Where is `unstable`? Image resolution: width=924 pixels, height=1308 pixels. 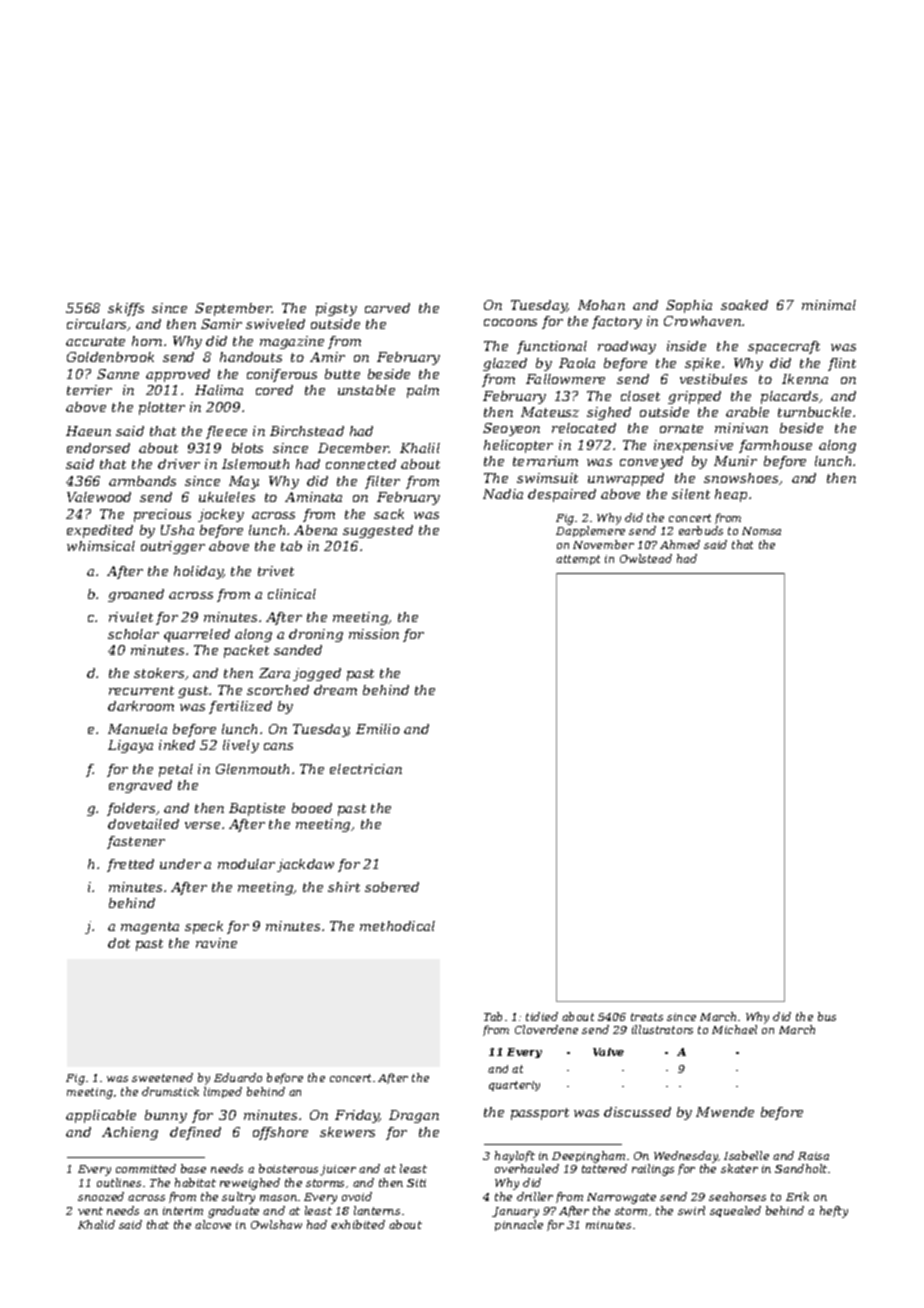
unstable is located at coordinates (366, 390).
